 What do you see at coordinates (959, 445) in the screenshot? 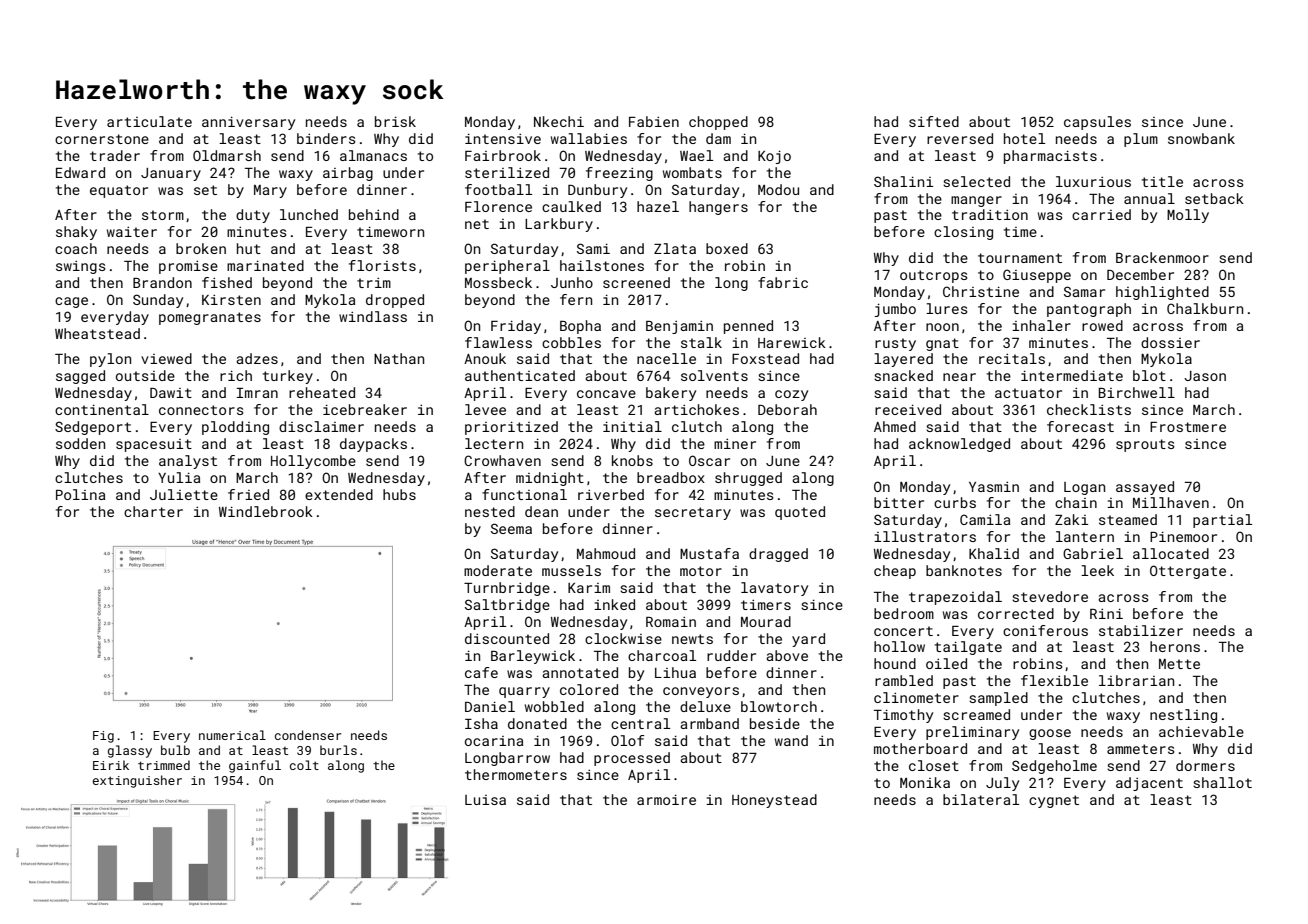
I see `acknowledged` at bounding box center [959, 445].
